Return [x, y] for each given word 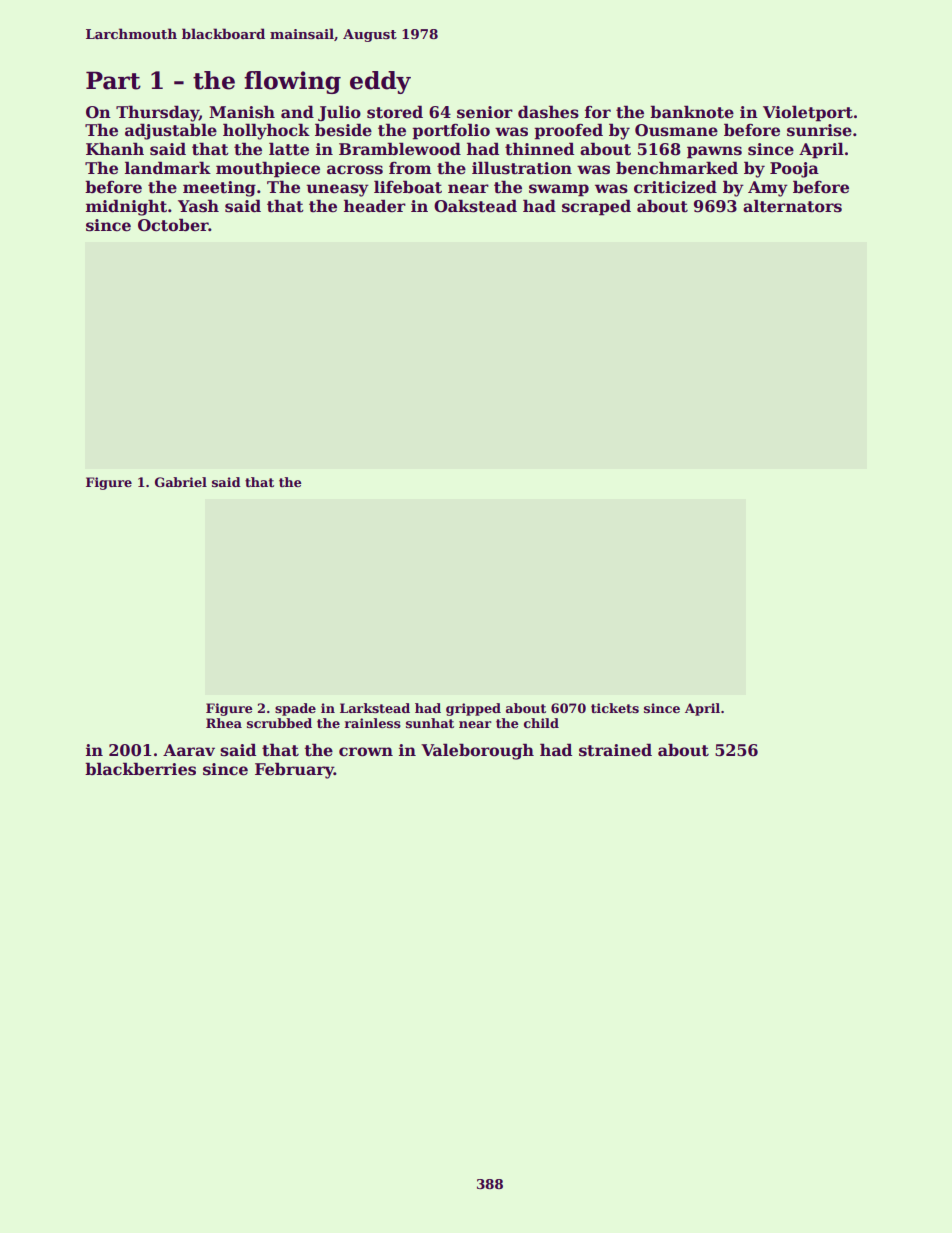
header [375, 206]
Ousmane [676, 130]
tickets [615, 708]
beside [343, 130]
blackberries [140, 769]
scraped [596, 207]
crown [366, 752]
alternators [792, 206]
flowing [292, 82]
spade [295, 709]
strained [615, 750]
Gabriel [181, 482]
